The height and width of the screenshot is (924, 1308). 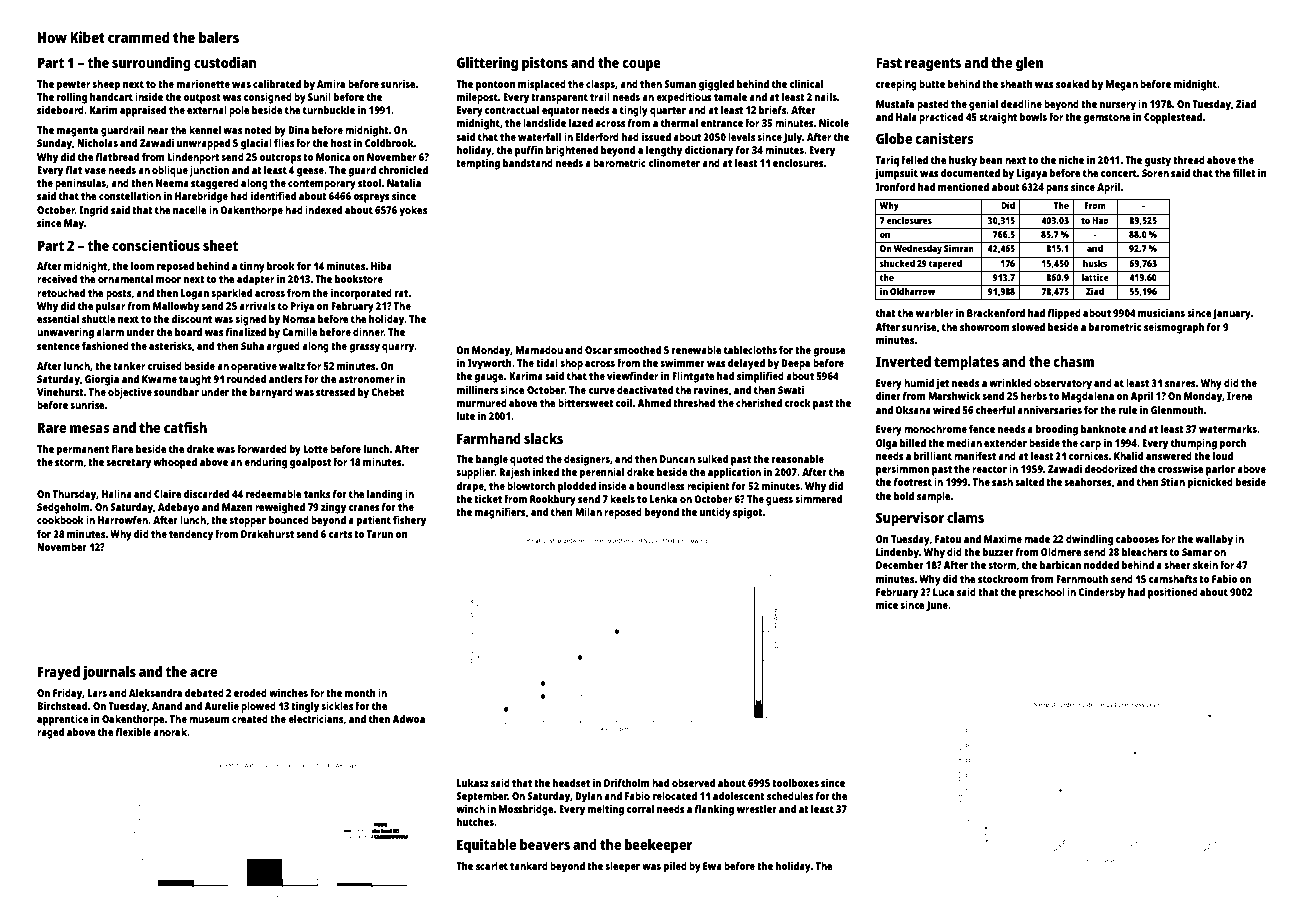 What do you see at coordinates (528, 163) in the screenshot?
I see `bandstand` at bounding box center [528, 163].
